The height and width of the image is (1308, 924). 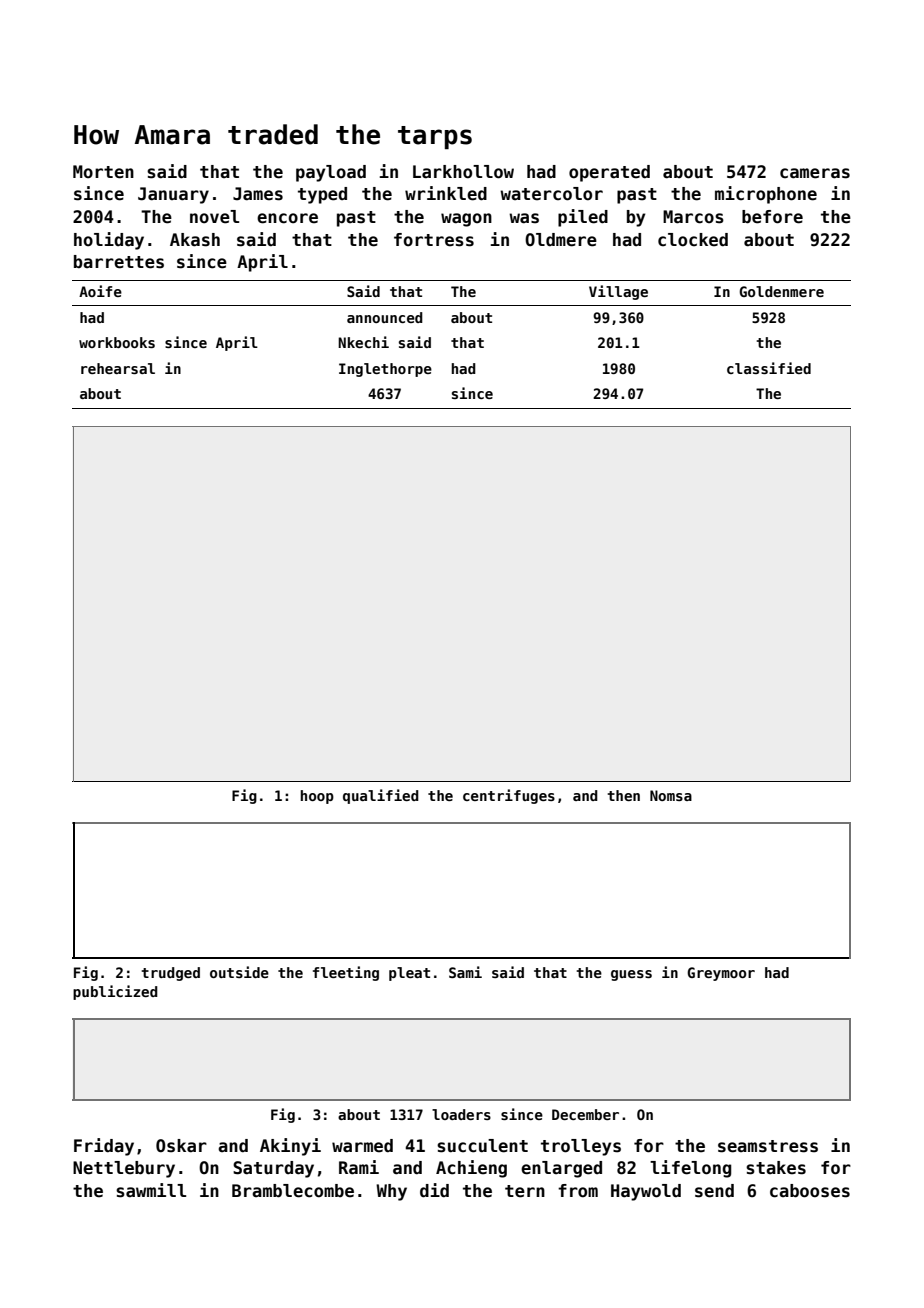 What do you see at coordinates (363, 342) in the image?
I see `Nkechi` at bounding box center [363, 342].
